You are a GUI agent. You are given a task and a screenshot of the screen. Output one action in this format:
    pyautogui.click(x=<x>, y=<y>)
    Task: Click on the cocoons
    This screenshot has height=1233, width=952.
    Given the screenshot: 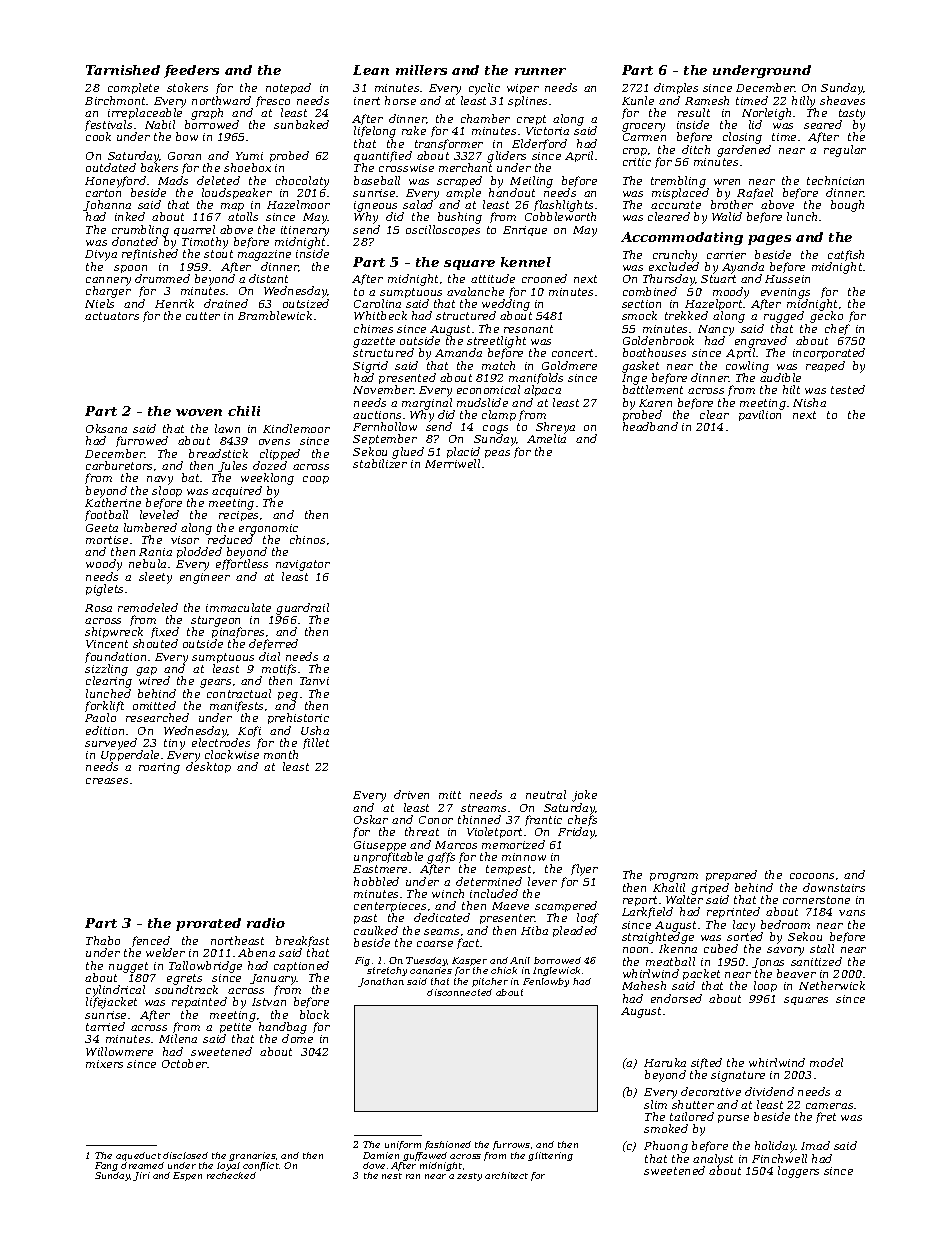 What is the action you would take?
    pyautogui.click(x=812, y=876)
